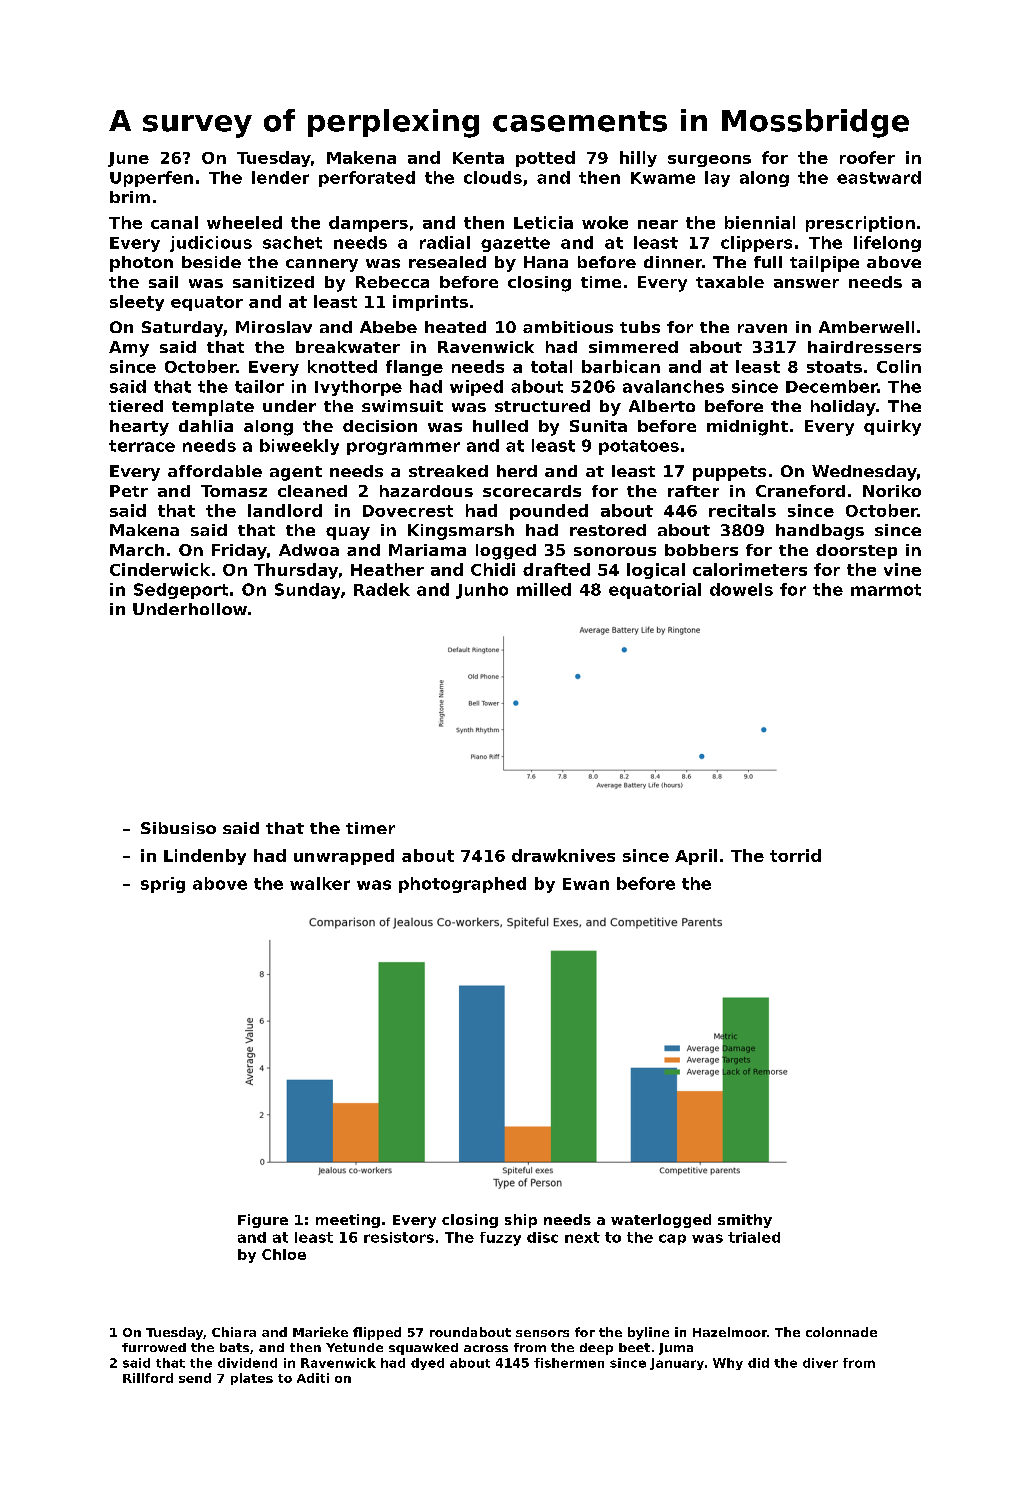 This screenshot has height=1493, width=1031. Describe the element at coordinates (563, 855) in the screenshot. I see `drawknives` at that location.
